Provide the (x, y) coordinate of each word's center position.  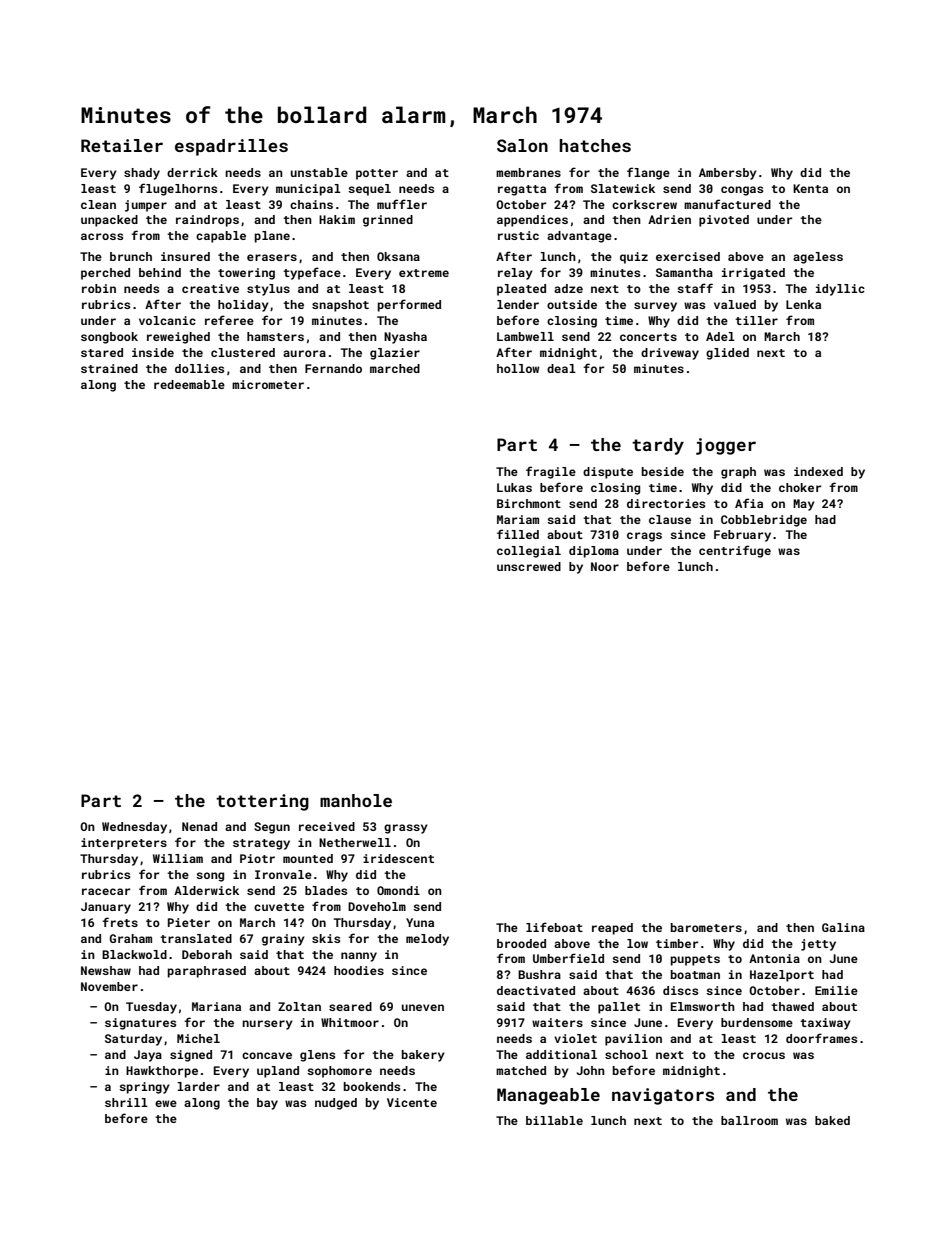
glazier (395, 354)
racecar (106, 891)
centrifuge (735, 551)
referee (229, 320)
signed (191, 1056)
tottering (262, 802)
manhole (356, 800)
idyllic (840, 290)
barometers (706, 927)
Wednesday (134, 828)
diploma (594, 552)
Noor (605, 566)
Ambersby (728, 174)
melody (427, 940)
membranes (528, 172)
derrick (192, 172)
